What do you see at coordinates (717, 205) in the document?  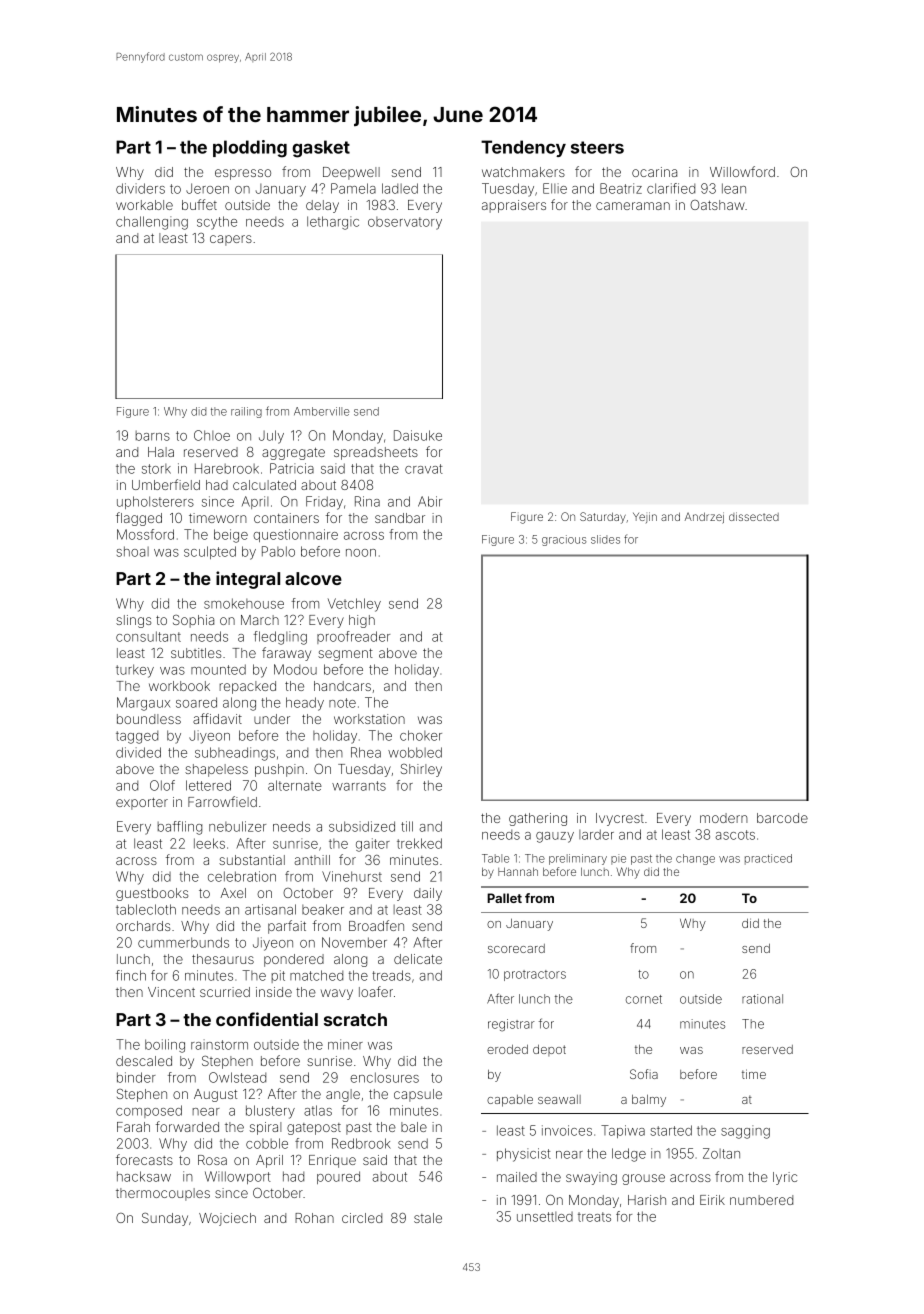 I see `Oatshaw` at bounding box center [717, 205].
